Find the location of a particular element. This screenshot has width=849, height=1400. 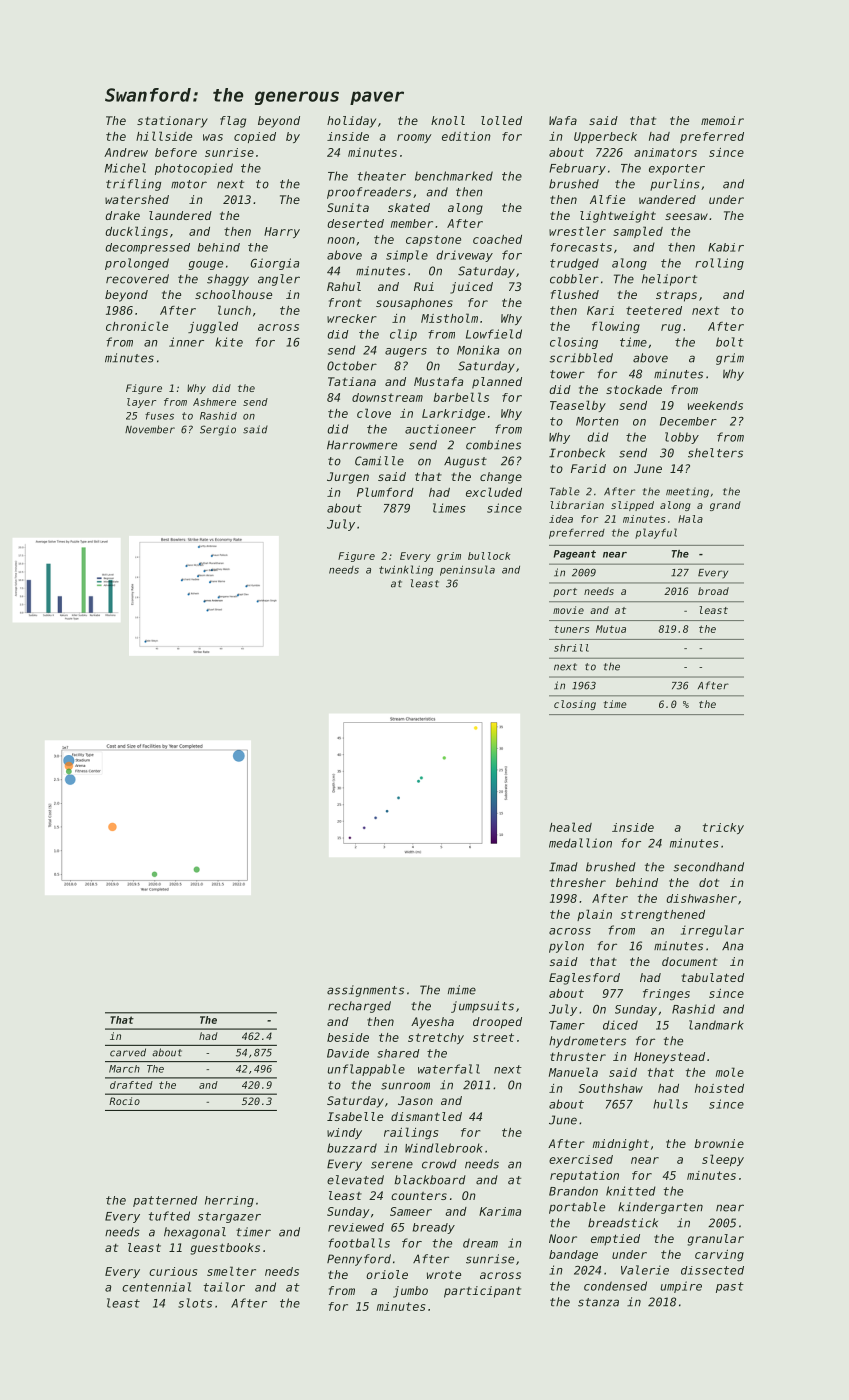

Rahul is located at coordinates (344, 286).
